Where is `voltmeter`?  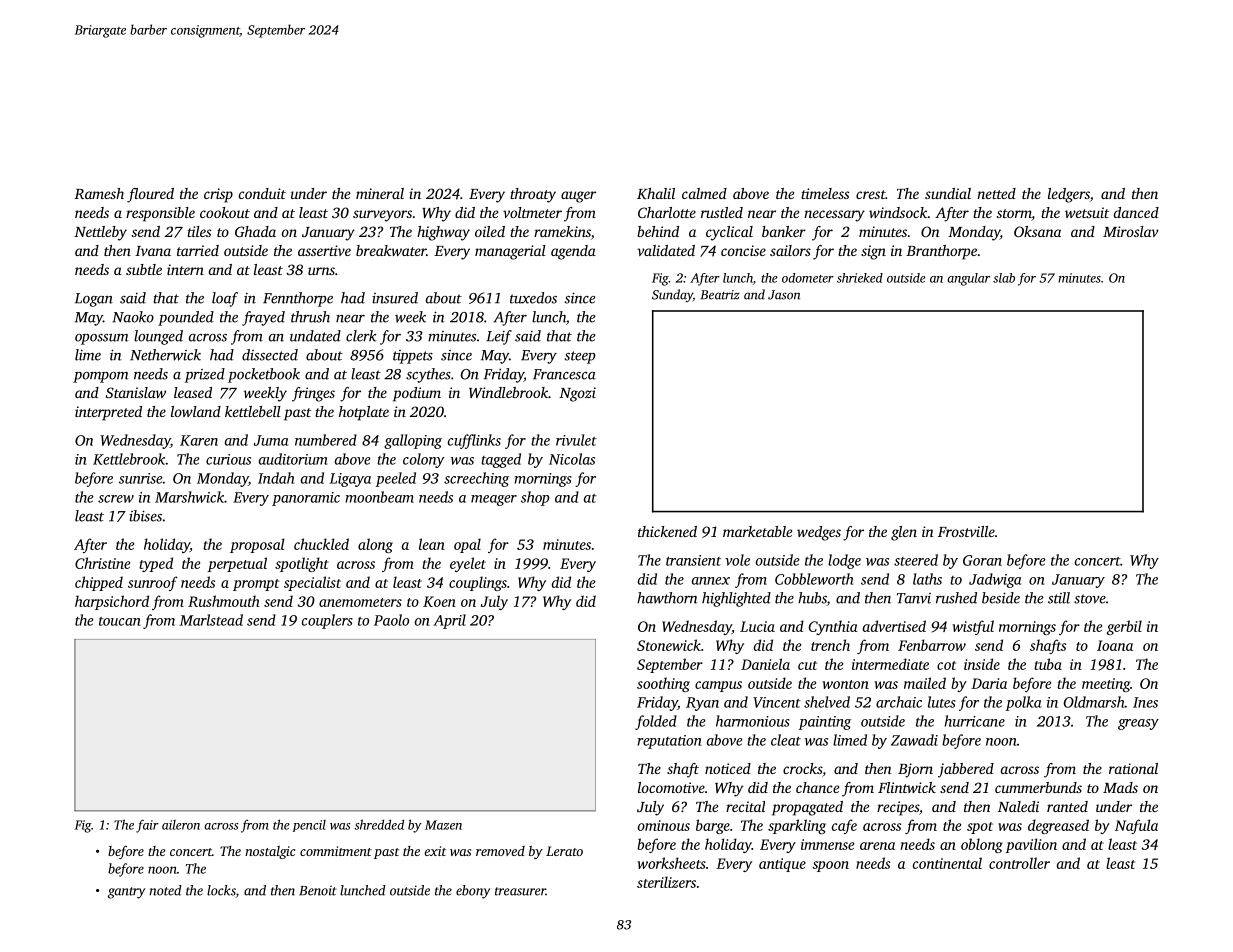
voltmeter is located at coordinates (532, 212).
